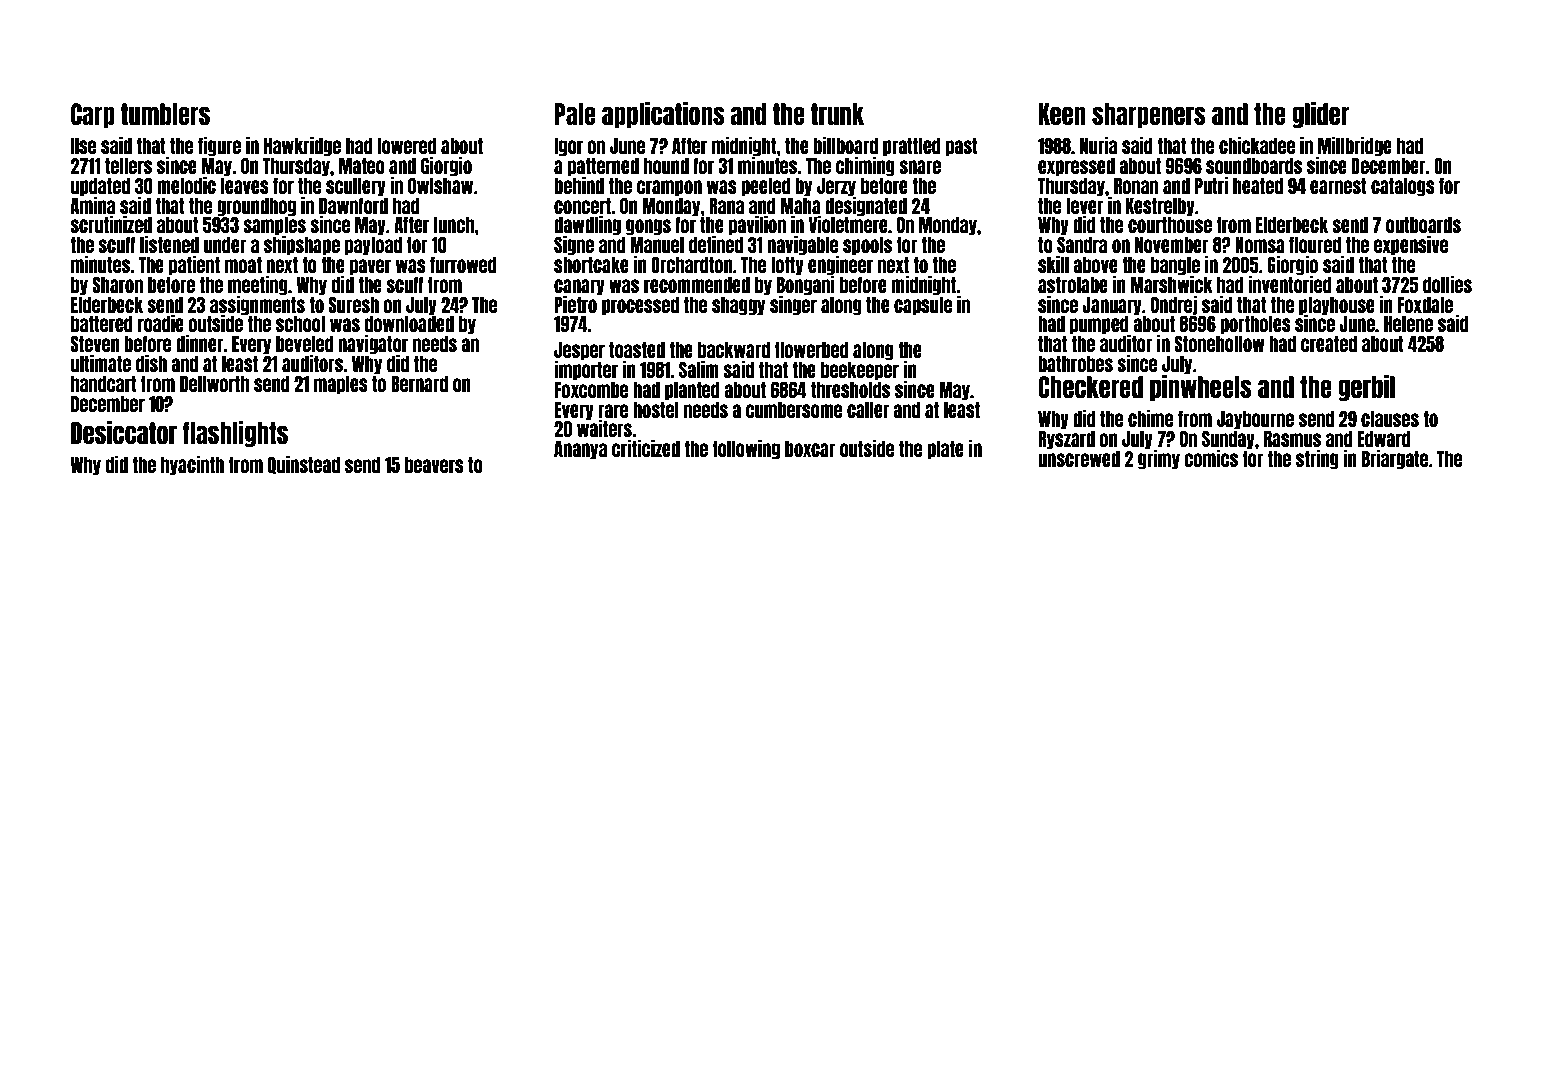 The height and width of the screenshot is (1091, 1543). Describe the element at coordinates (302, 147) in the screenshot. I see `Hawkridge` at that location.
